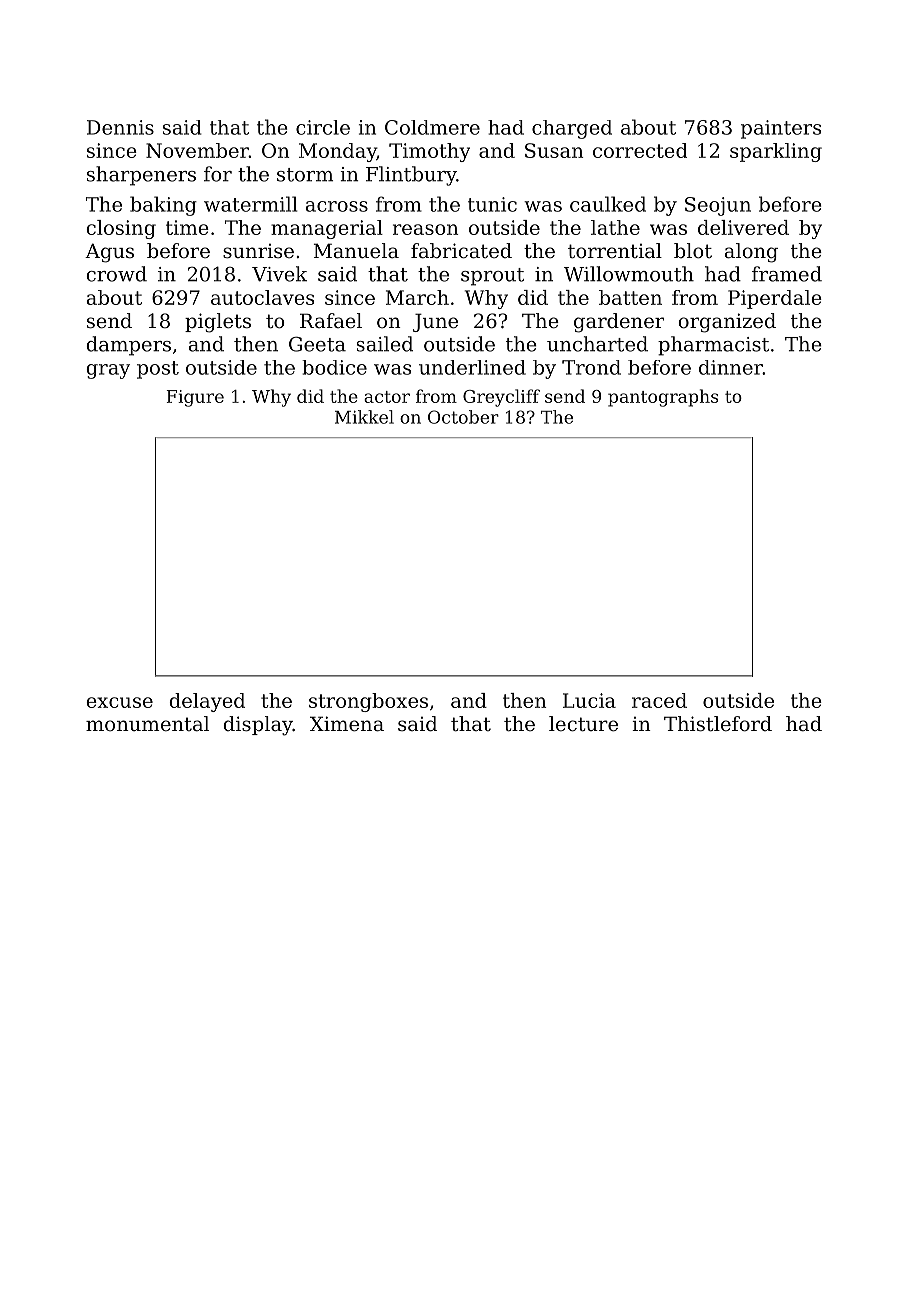  I want to click on delayed, so click(207, 702).
